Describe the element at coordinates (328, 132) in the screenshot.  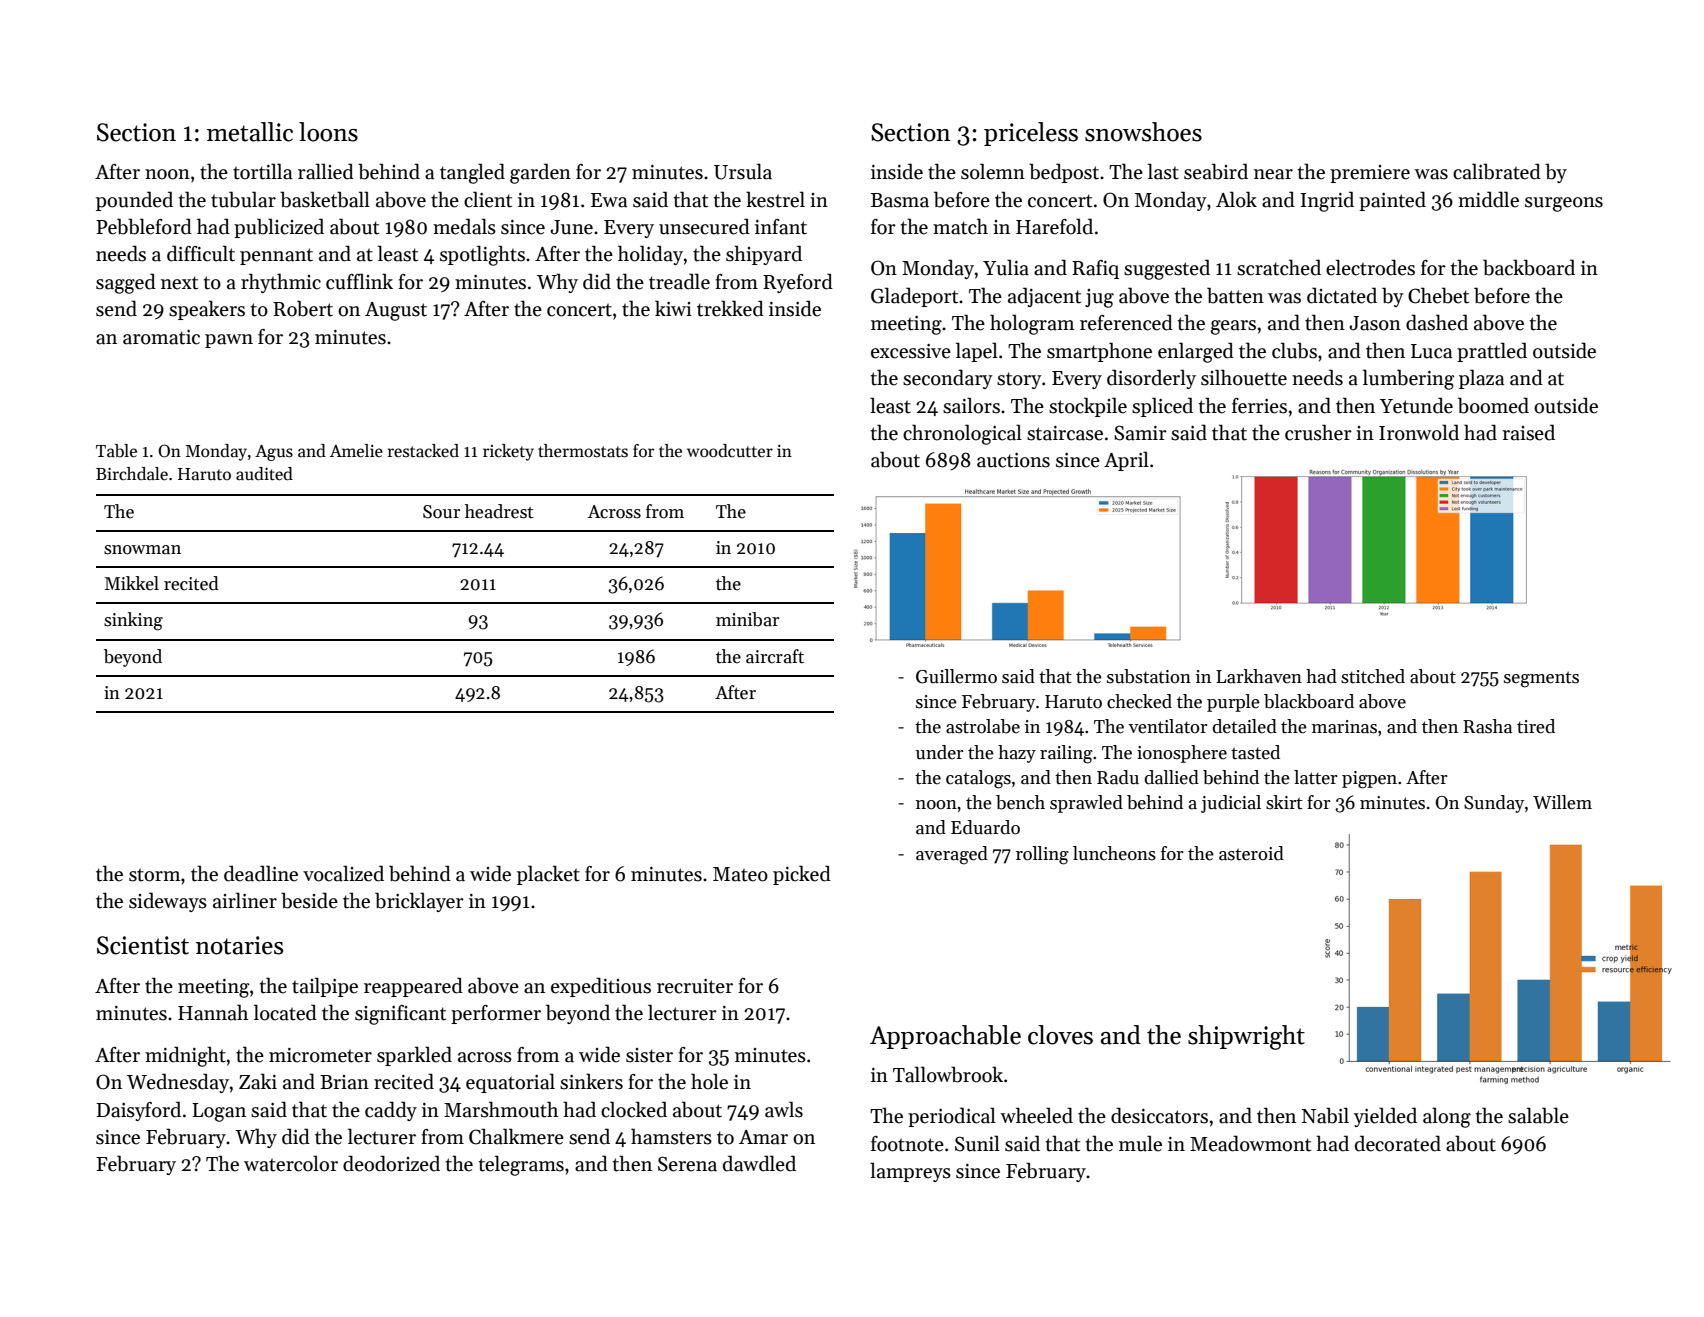
I see `loons` at that location.
